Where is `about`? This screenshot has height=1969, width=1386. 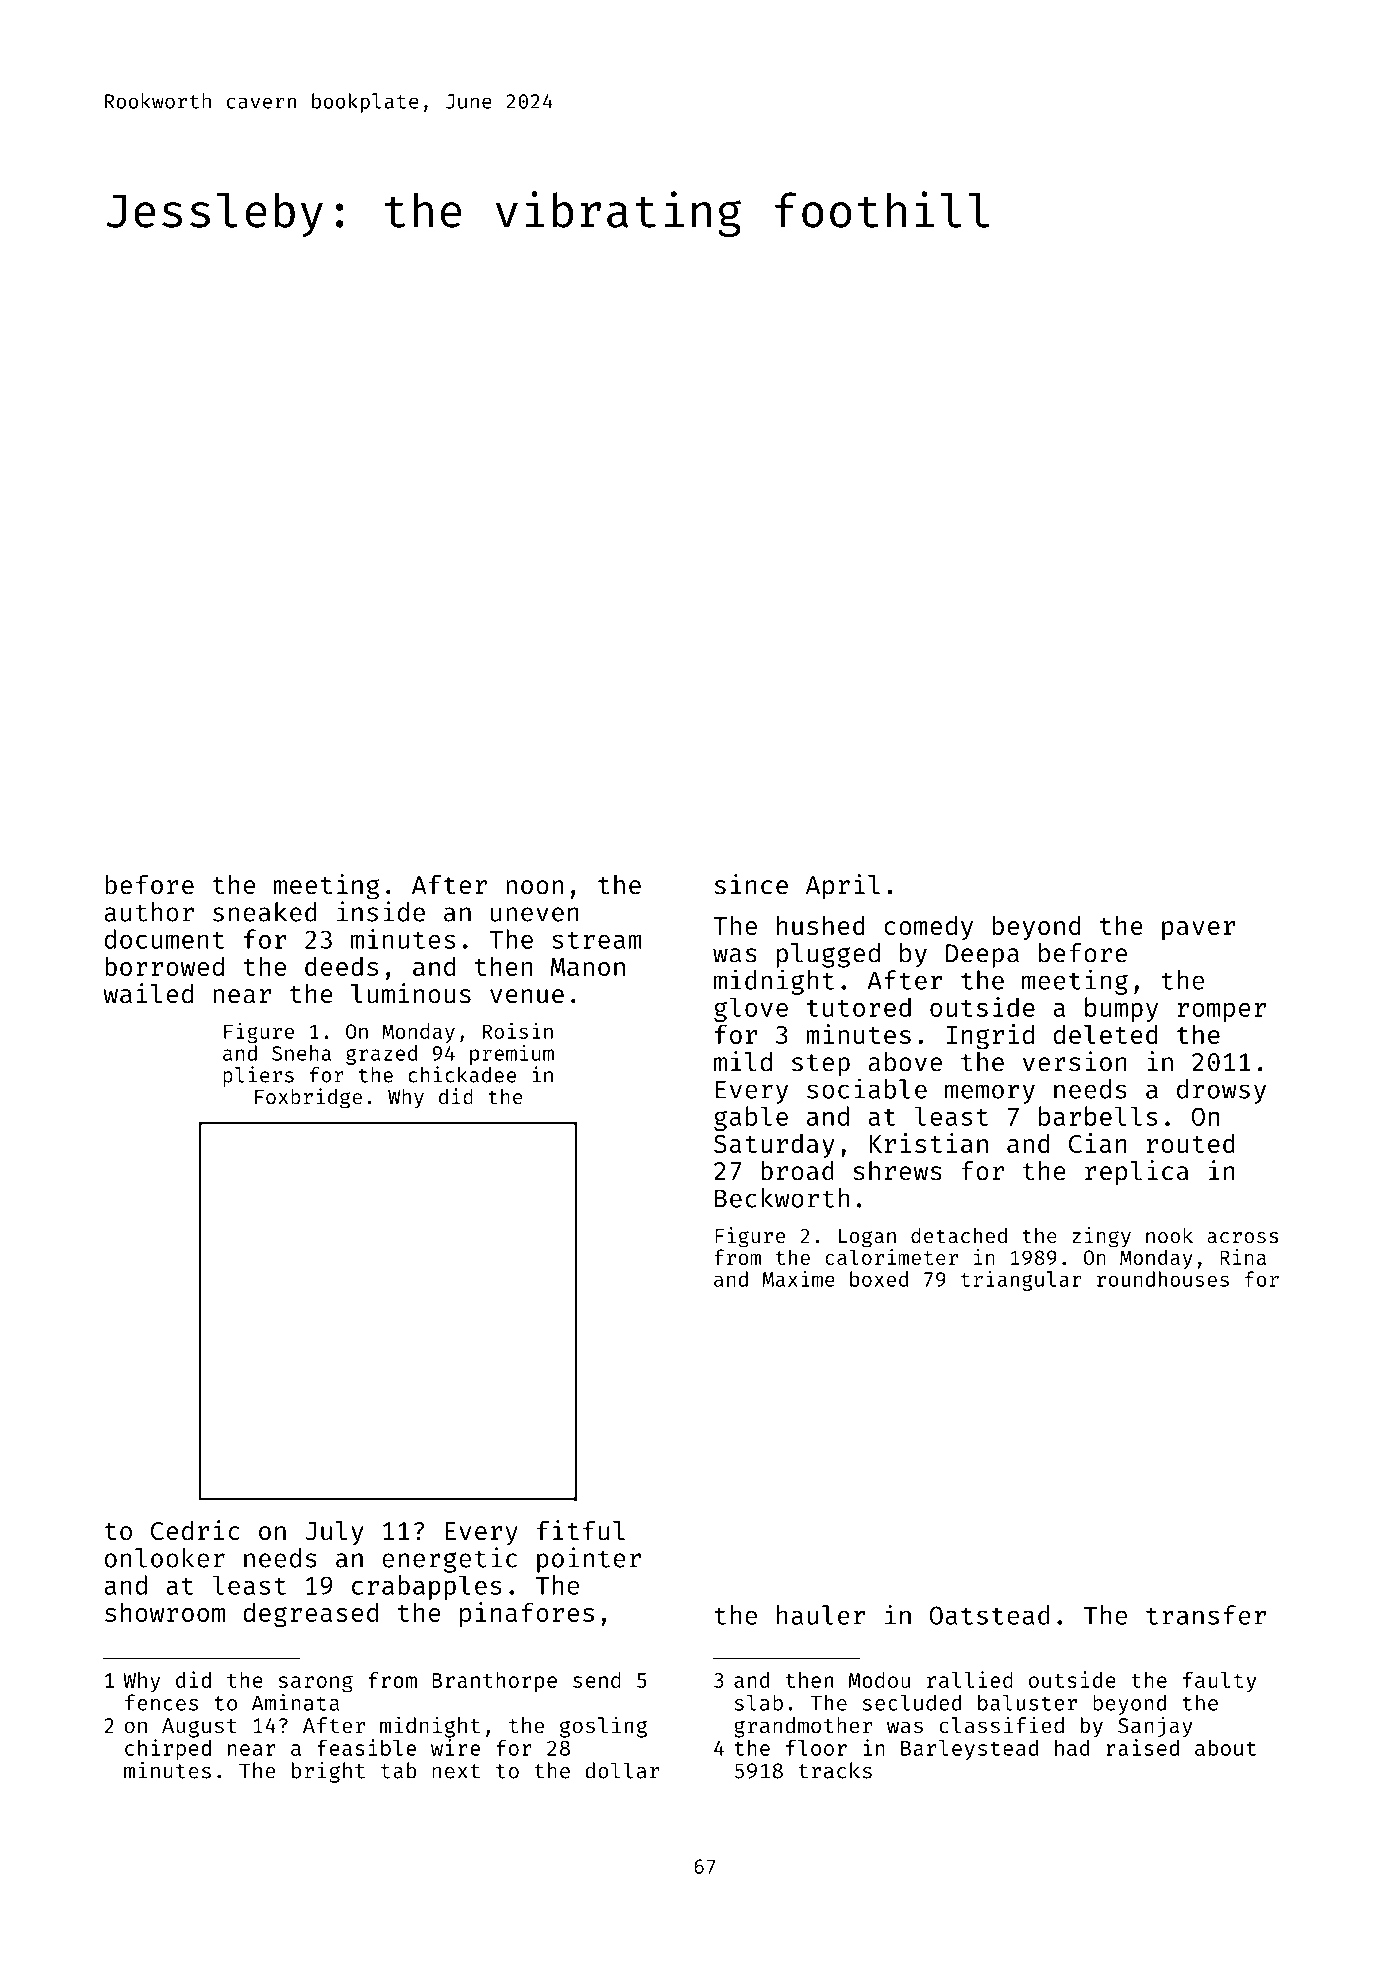 about is located at coordinates (1225, 1748).
